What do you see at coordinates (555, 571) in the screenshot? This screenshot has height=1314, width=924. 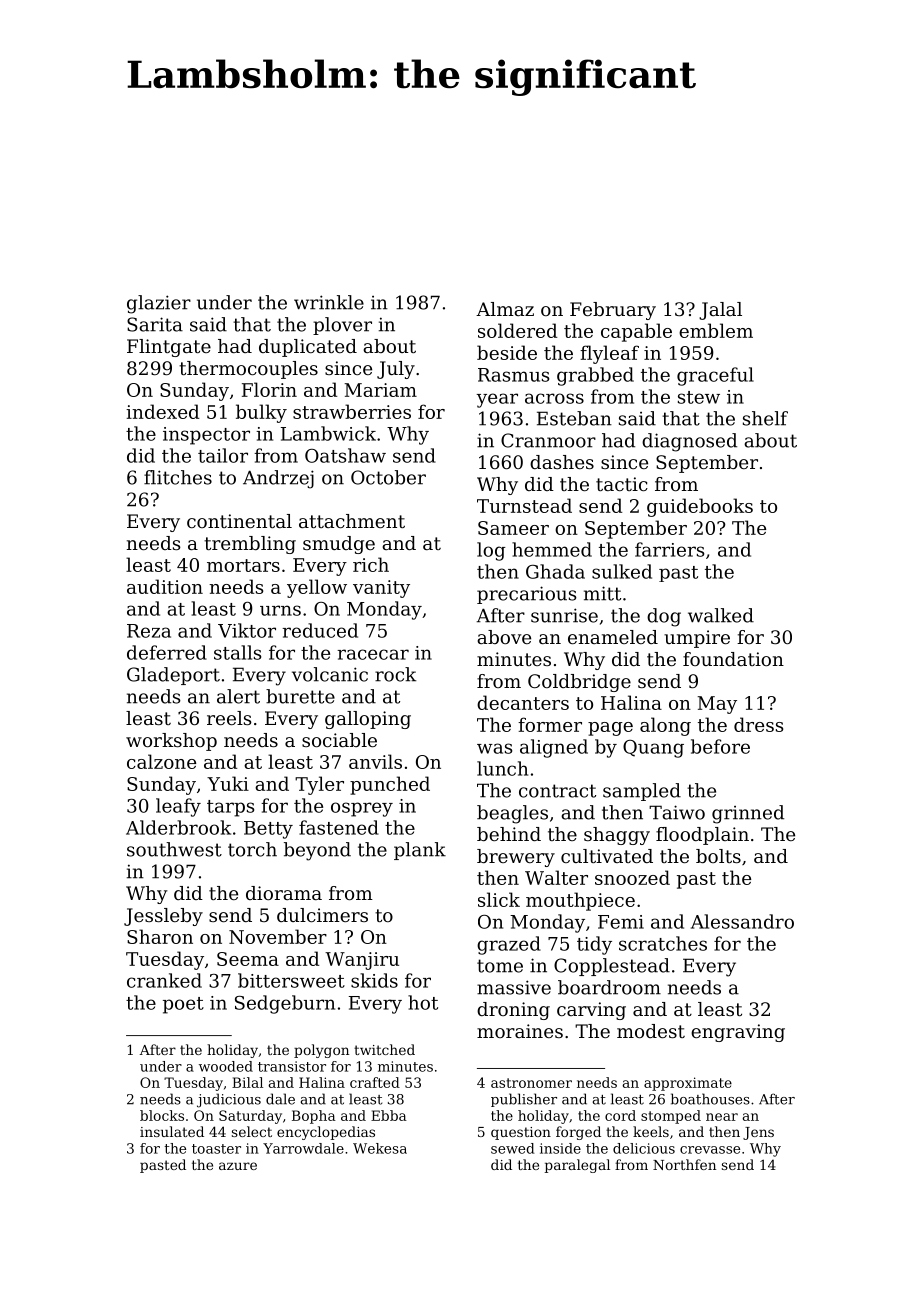 I see `Ghada` at bounding box center [555, 571].
